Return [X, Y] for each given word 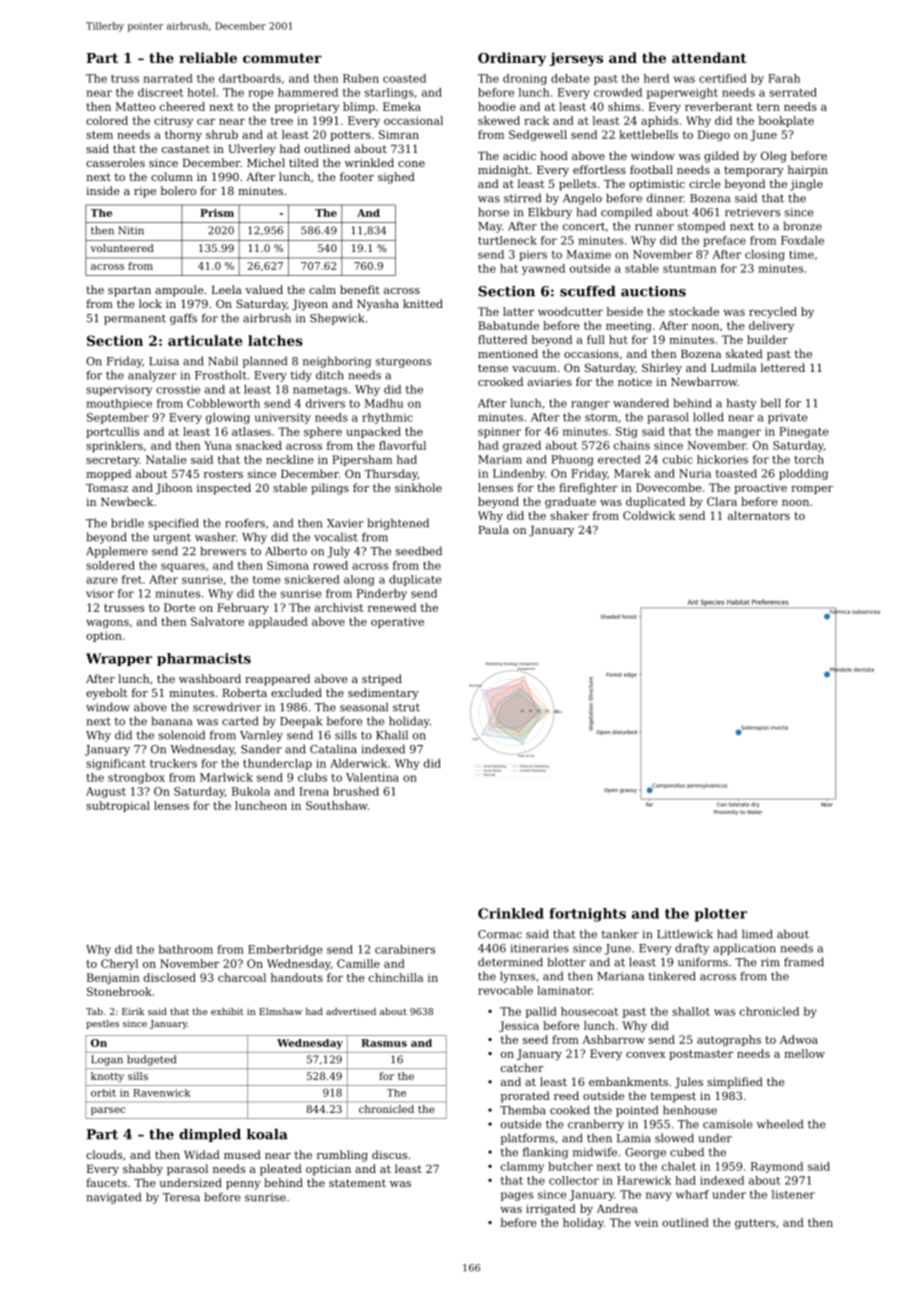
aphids [659, 121]
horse [493, 212]
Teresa [181, 1197]
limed [757, 934]
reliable [208, 57]
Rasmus [384, 1043]
